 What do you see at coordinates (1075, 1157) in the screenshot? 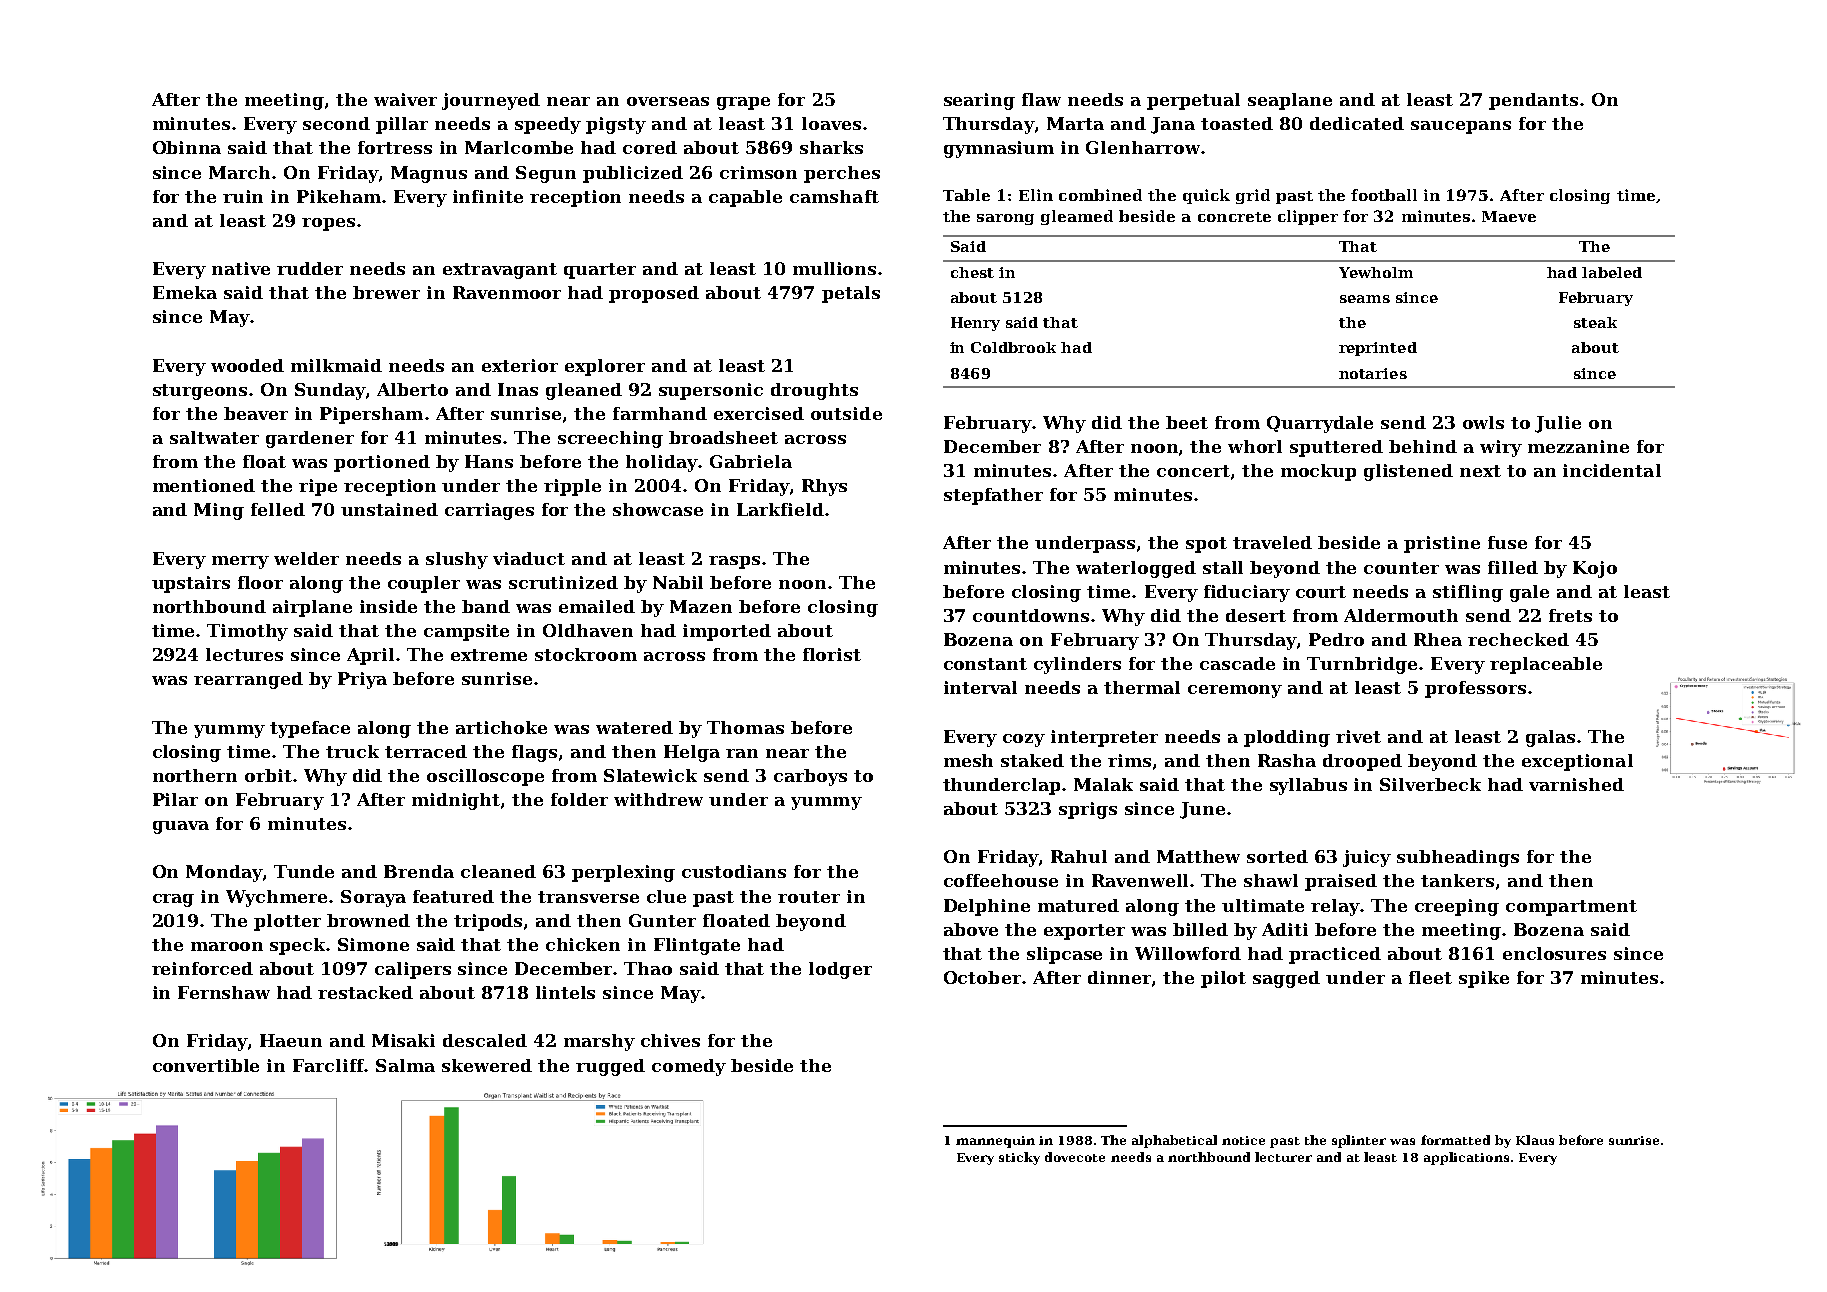
I see `dovecote` at bounding box center [1075, 1157].
